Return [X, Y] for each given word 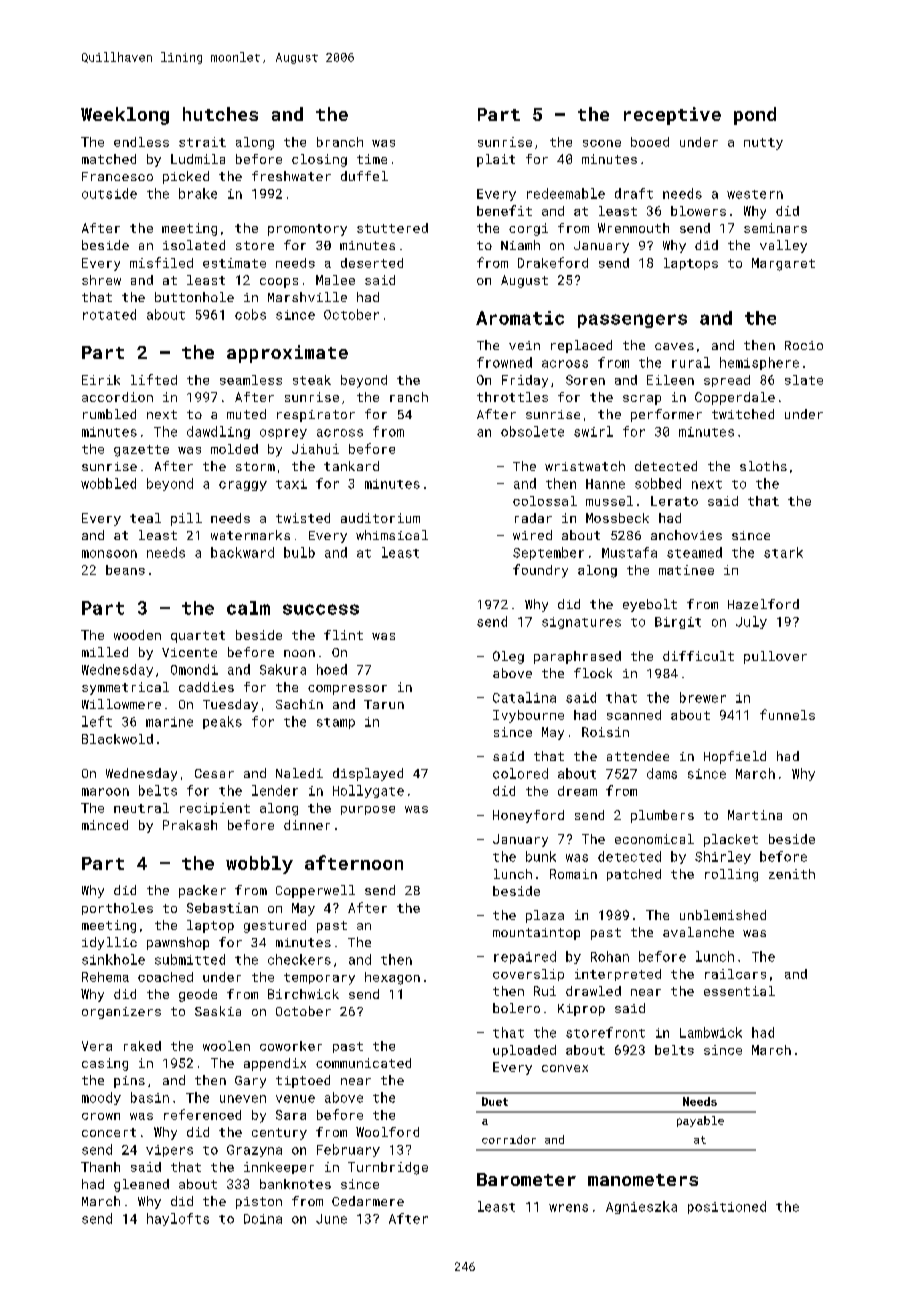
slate [804, 380]
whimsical [392, 535]
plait [496, 160]
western [755, 194]
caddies [206, 687]
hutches [220, 114]
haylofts [178, 1219]
